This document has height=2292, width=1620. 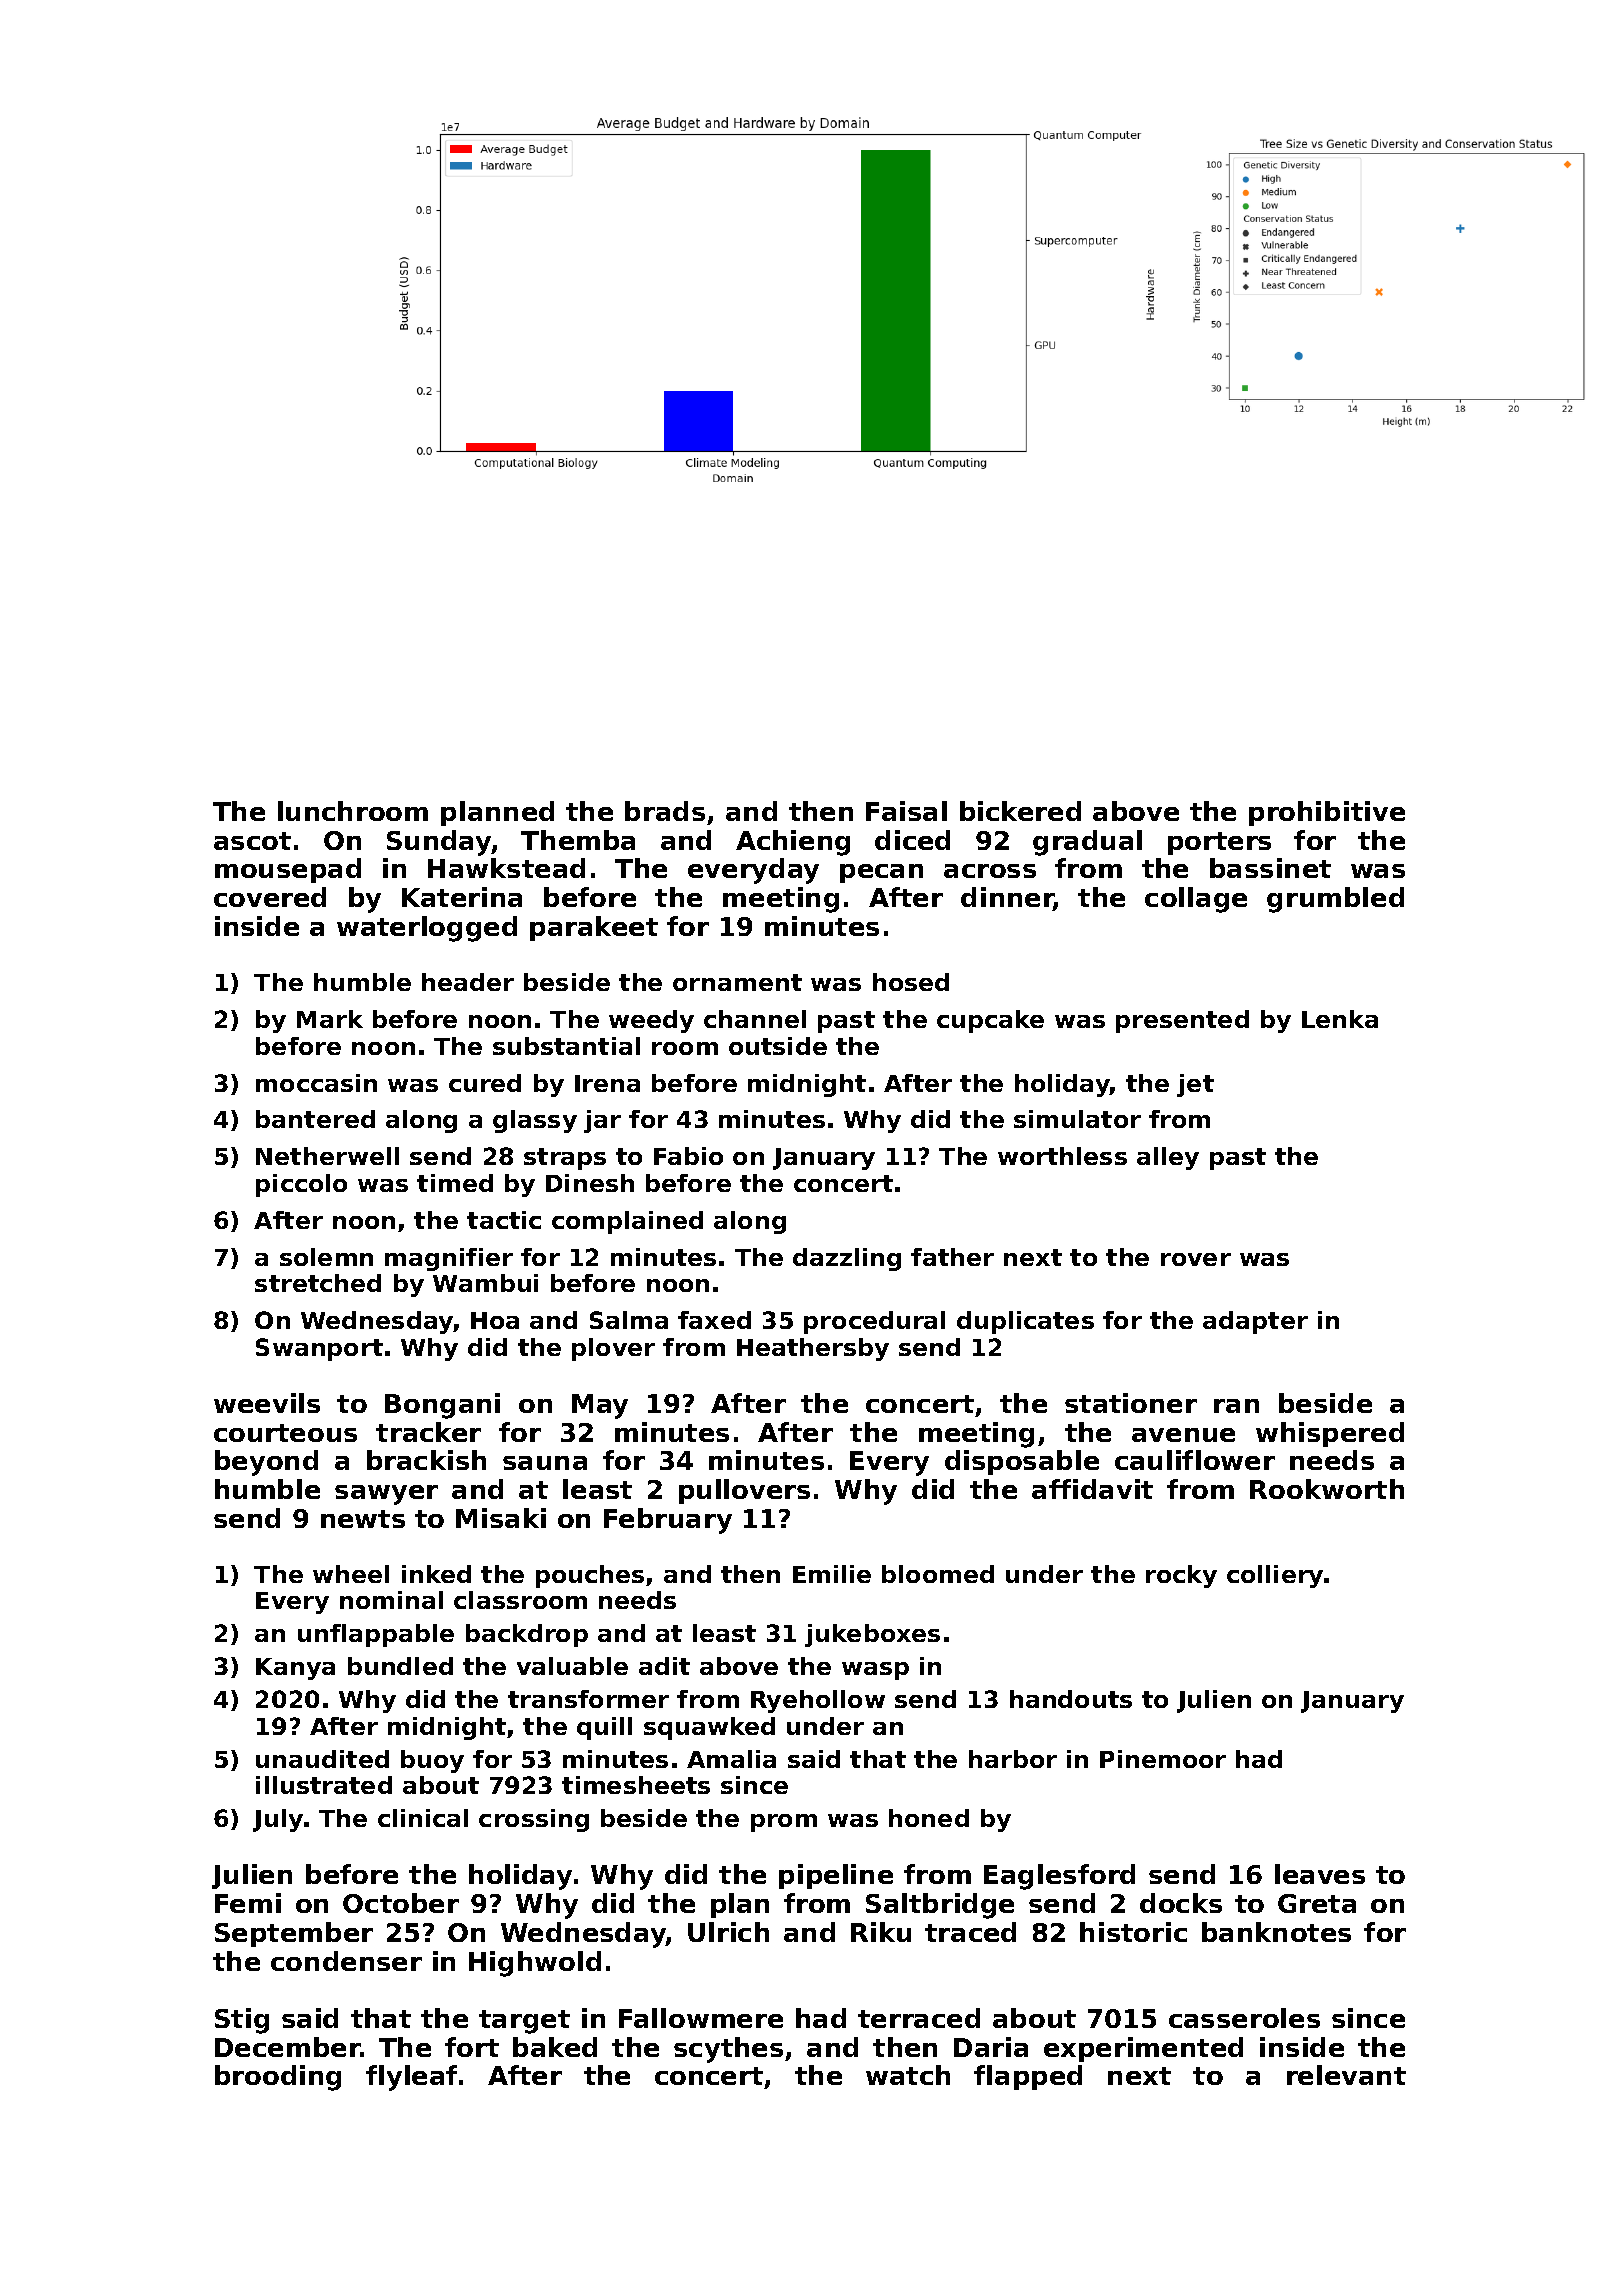 What do you see at coordinates (929, 1818) in the document?
I see `honed` at bounding box center [929, 1818].
